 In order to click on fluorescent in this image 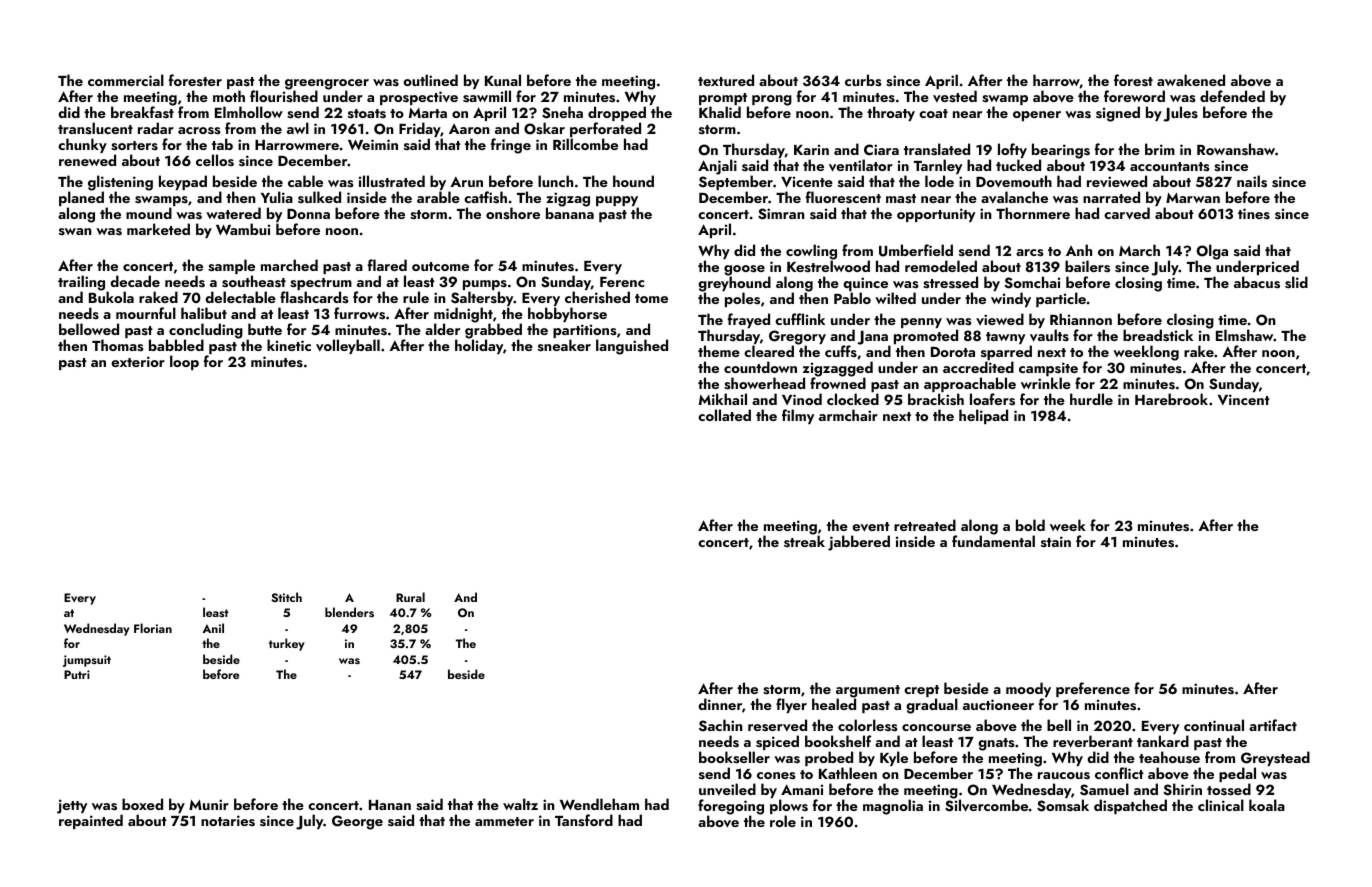, I will do `click(843, 197)`.
